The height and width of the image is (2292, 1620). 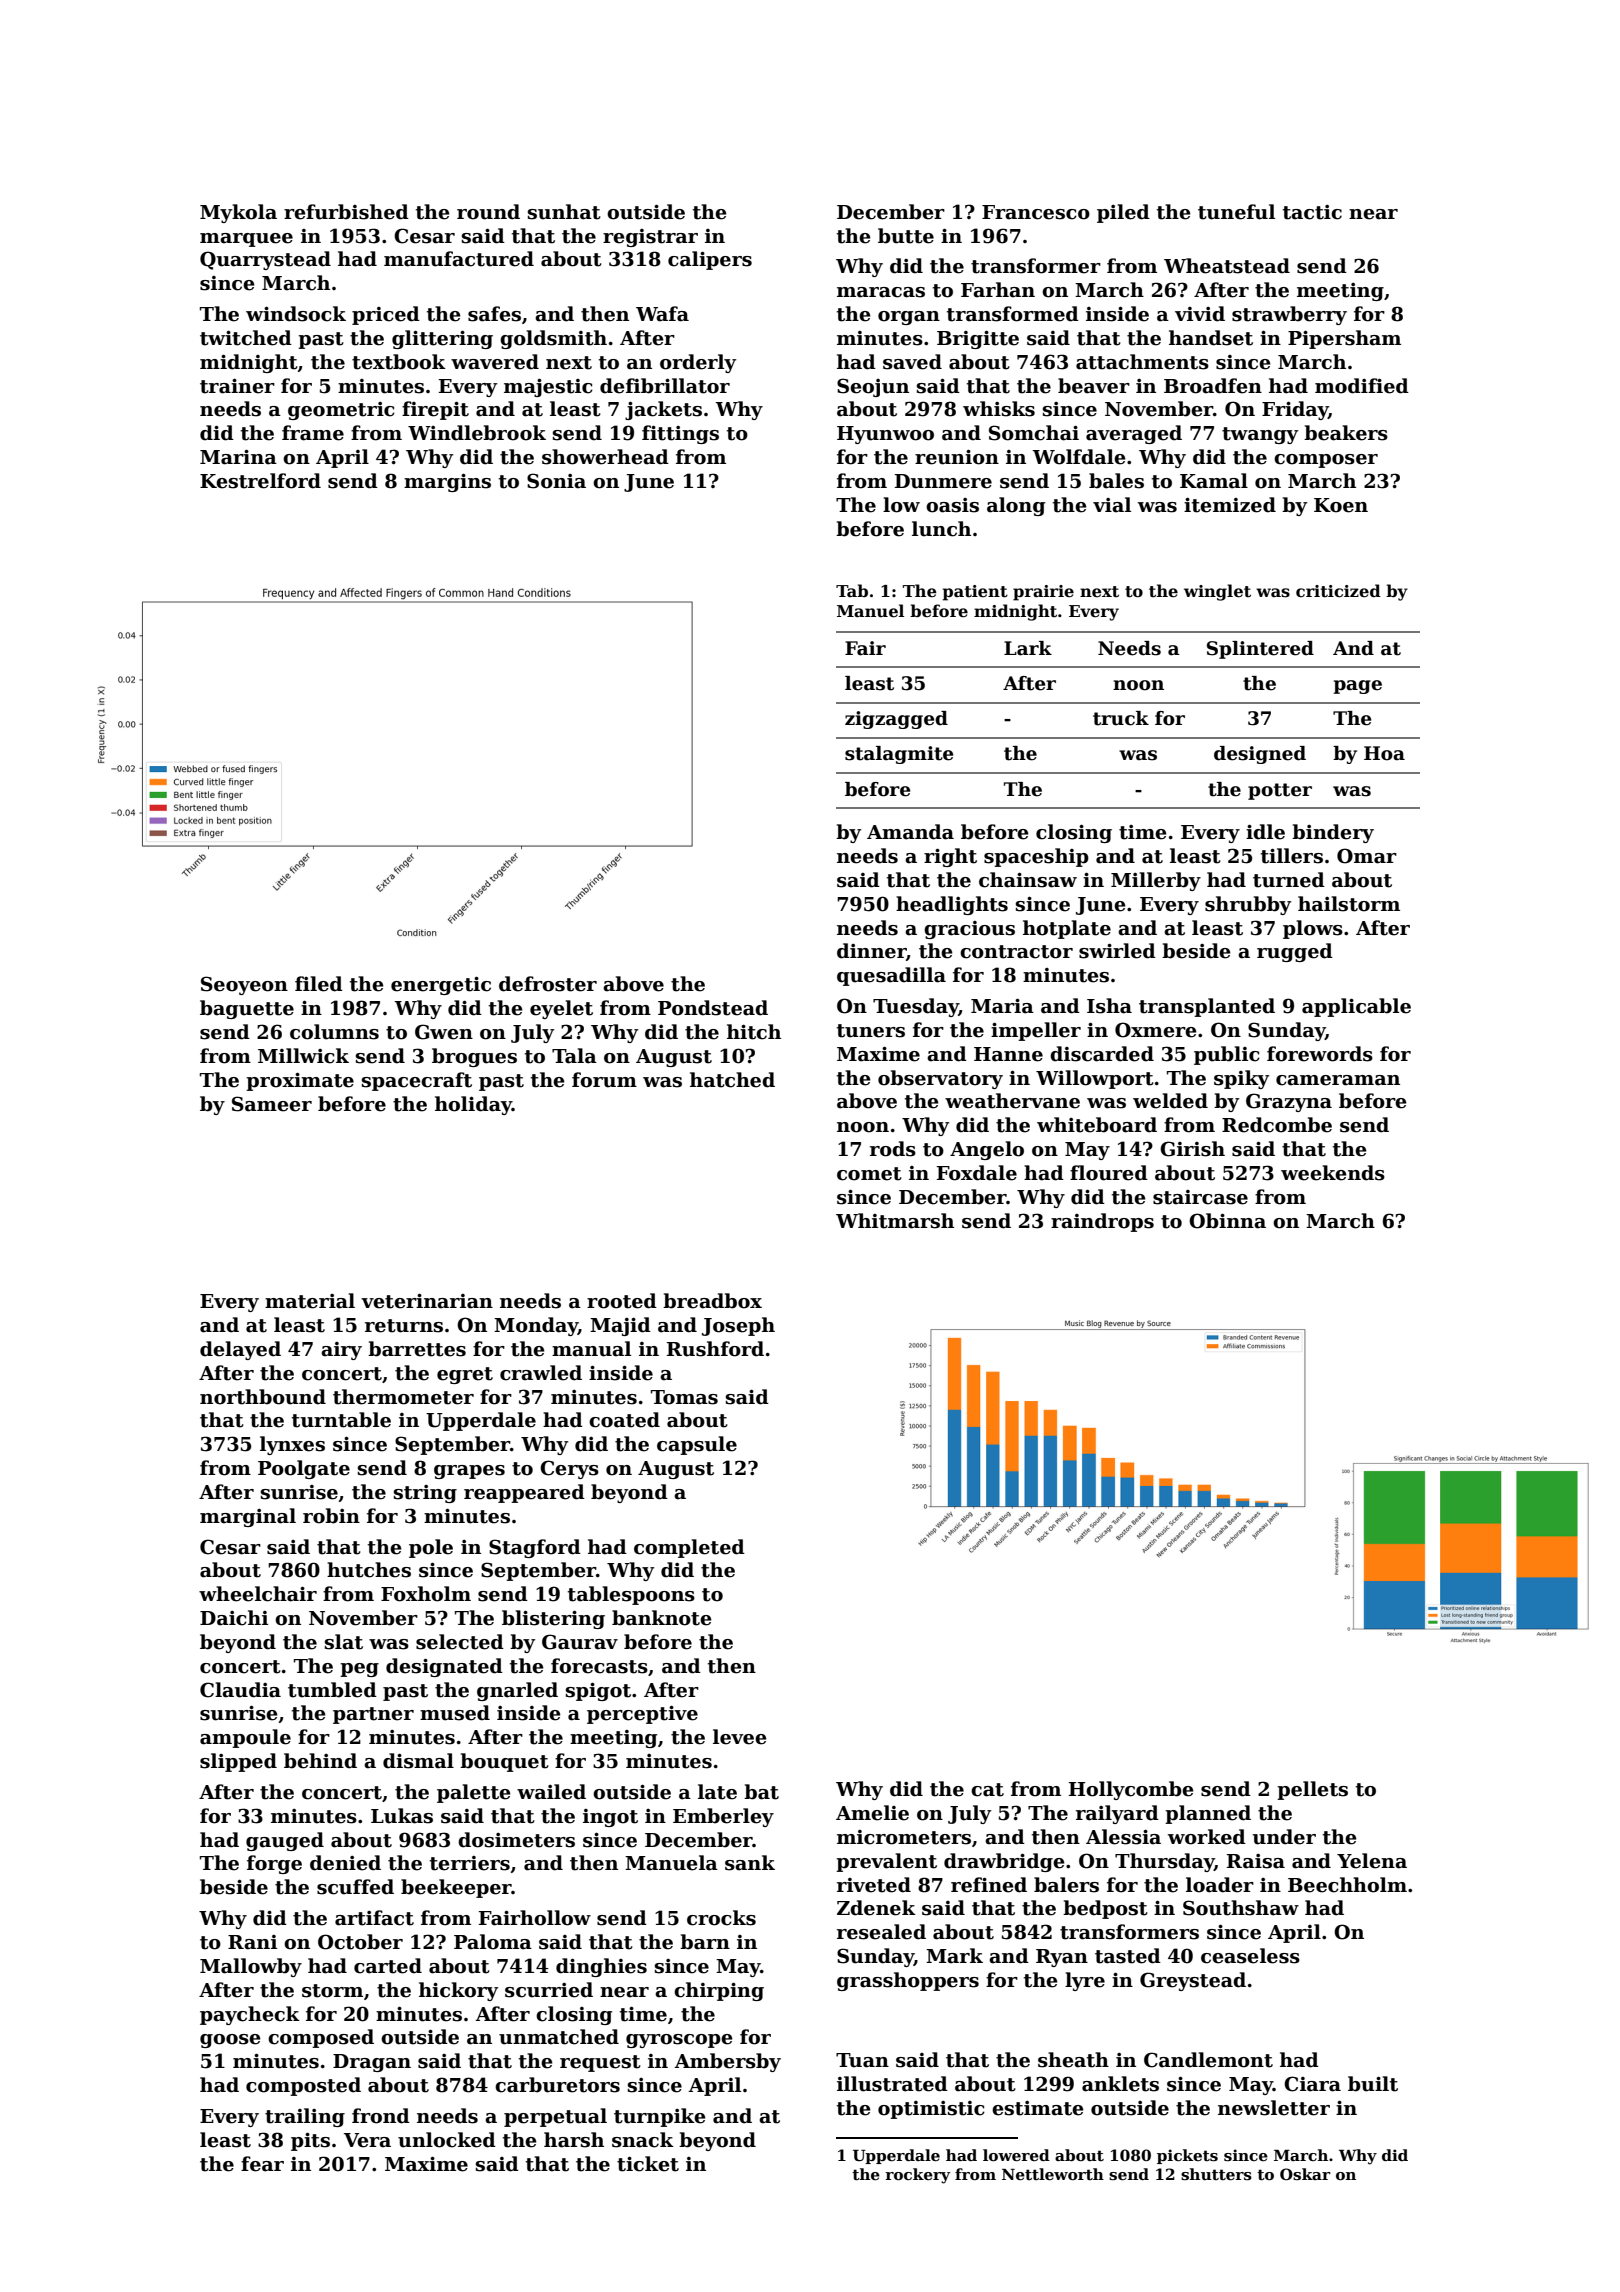 What do you see at coordinates (260, 481) in the image?
I see `Kestrelford` at bounding box center [260, 481].
